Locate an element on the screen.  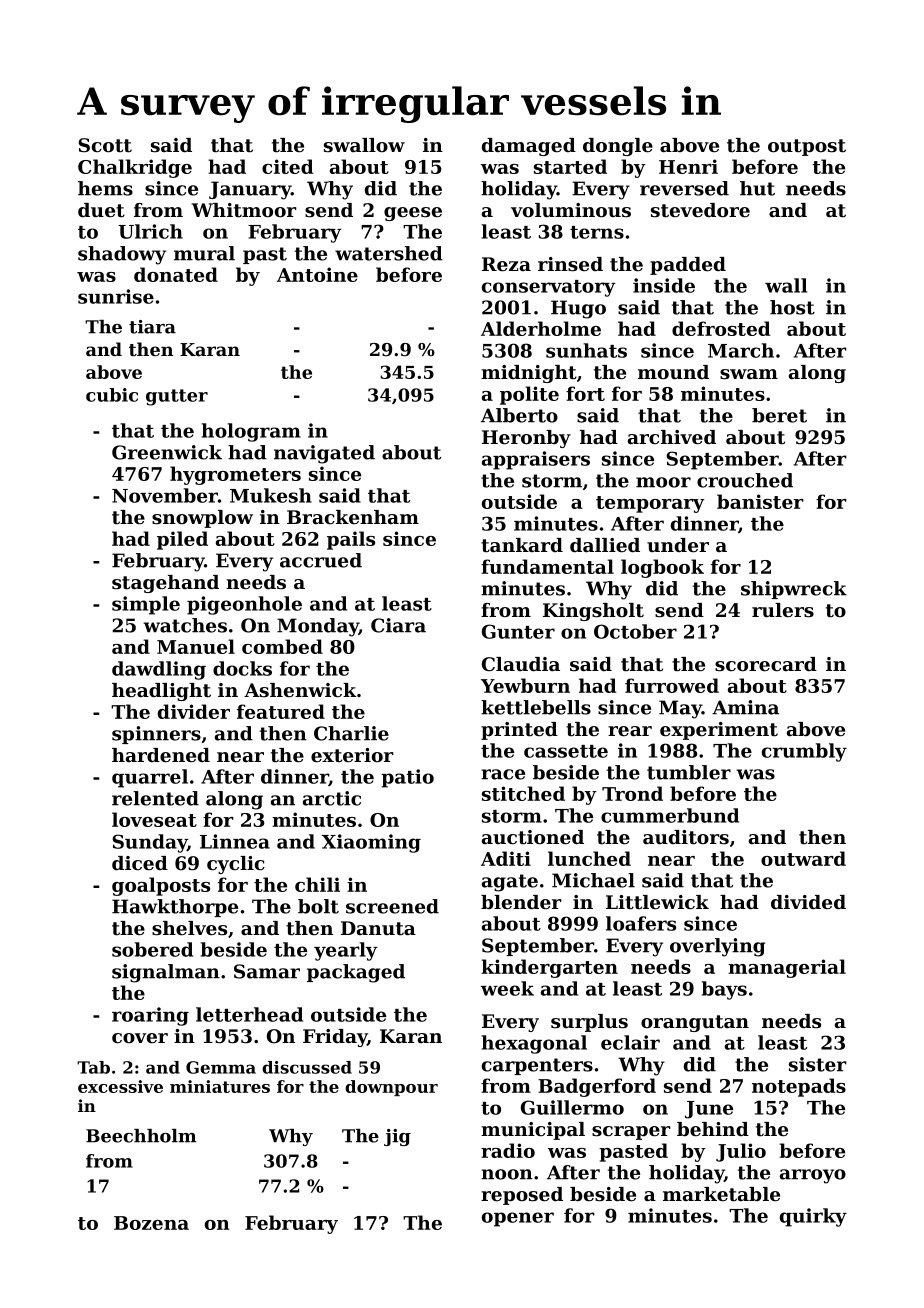
auditors is located at coordinates (686, 837).
